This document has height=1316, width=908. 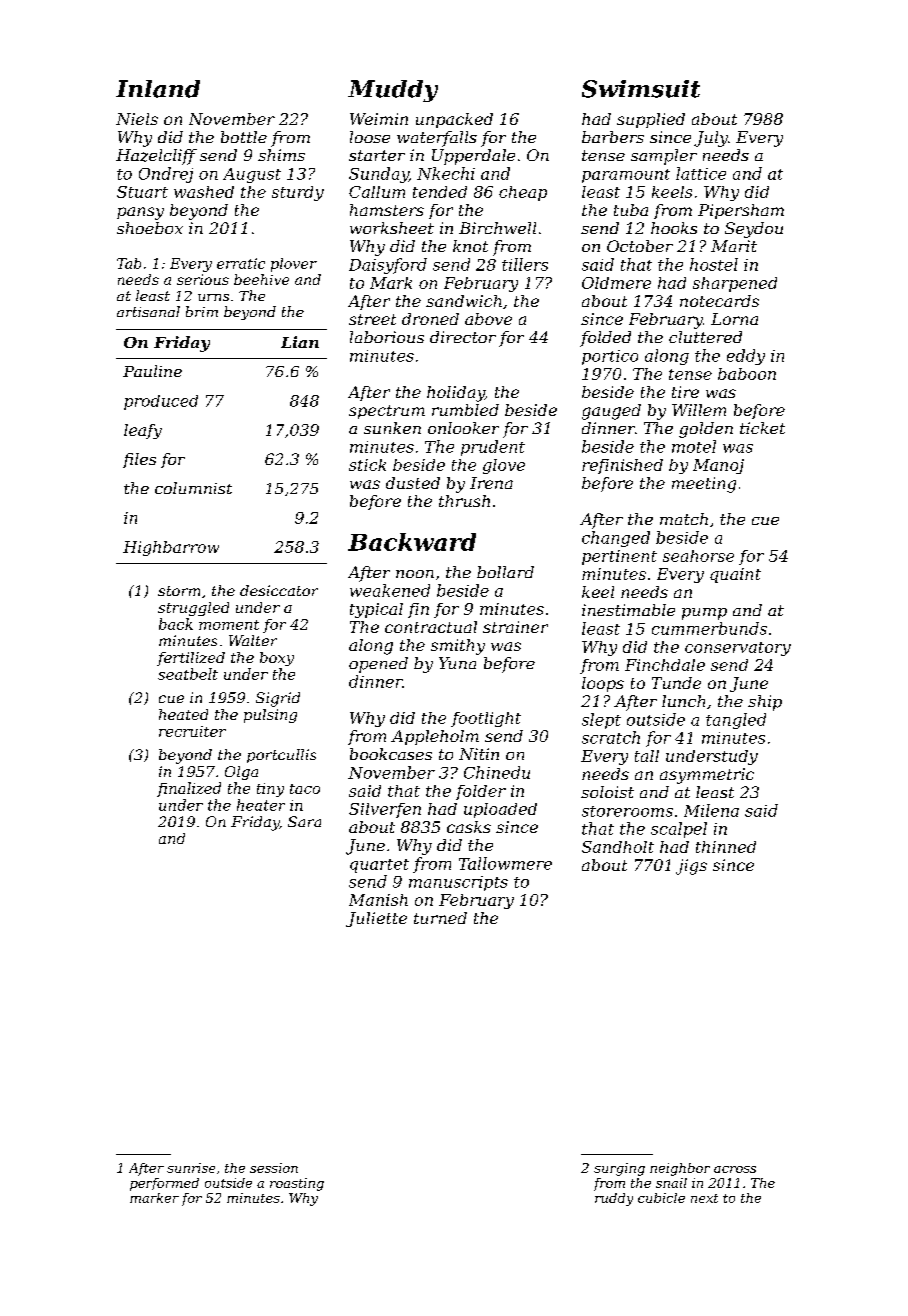 I want to click on contractual, so click(x=431, y=627).
